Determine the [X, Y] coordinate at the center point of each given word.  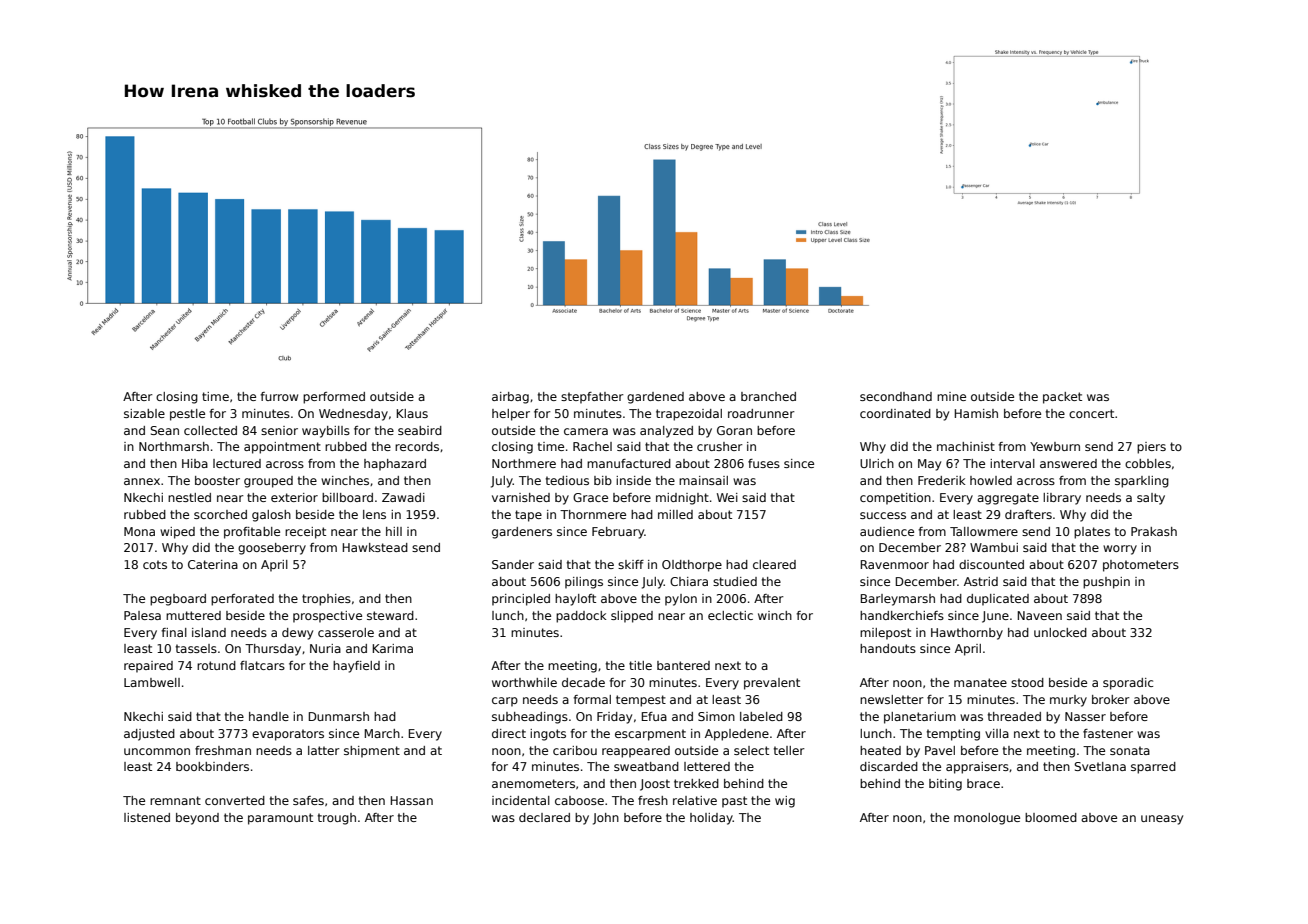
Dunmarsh [339, 716]
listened [147, 817]
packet [1062, 398]
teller [789, 750]
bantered [683, 665]
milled [675, 514]
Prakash [1154, 531]
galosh [271, 516]
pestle [187, 415]
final [174, 632]
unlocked [1060, 632]
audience [887, 531]
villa [997, 733]
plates [1092, 533]
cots [155, 564]
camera [586, 431]
